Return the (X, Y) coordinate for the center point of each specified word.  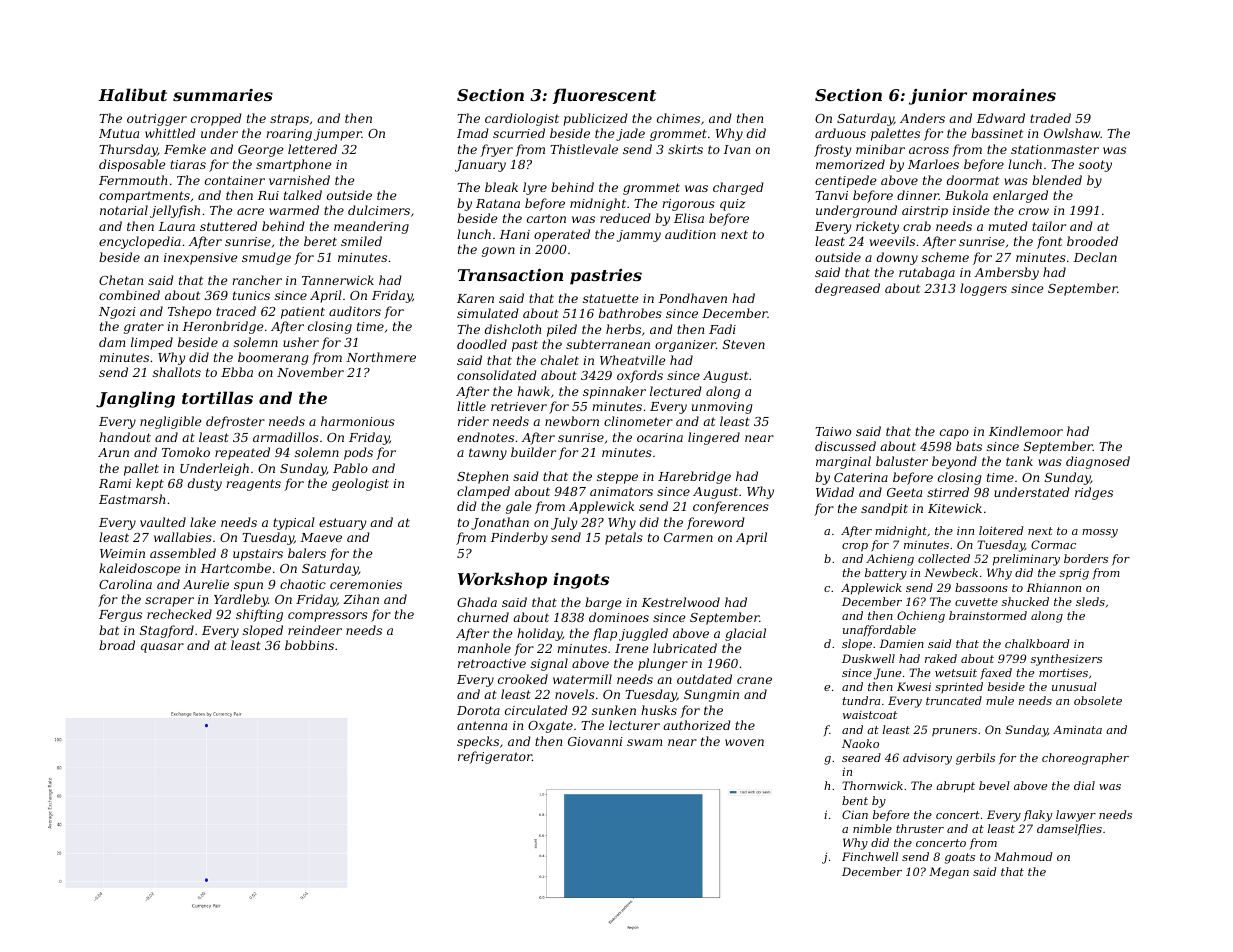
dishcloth (513, 329)
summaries (223, 95)
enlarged (1020, 196)
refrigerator (495, 757)
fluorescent (604, 96)
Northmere (381, 357)
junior (938, 97)
